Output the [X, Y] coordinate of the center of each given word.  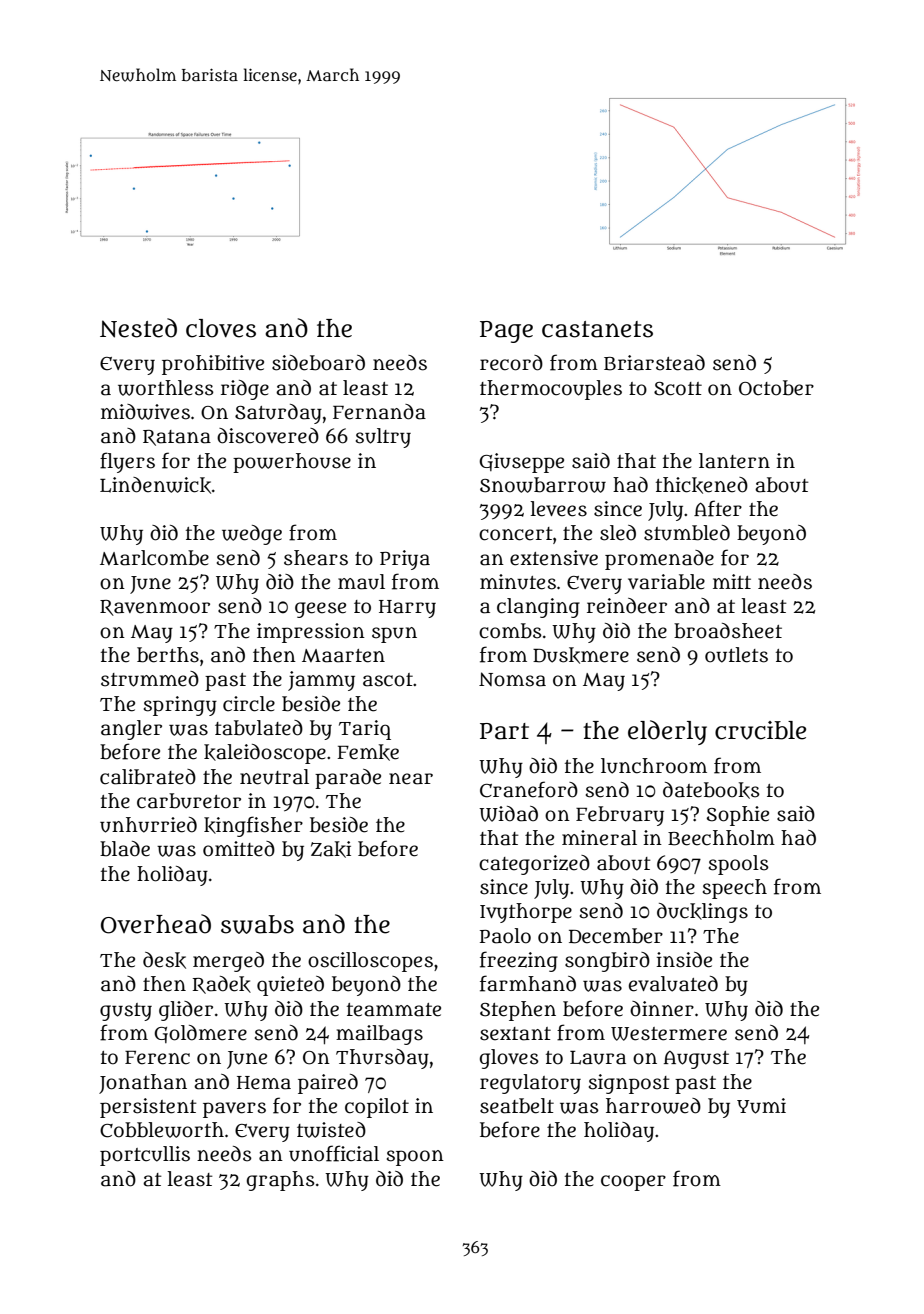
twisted [331, 1130]
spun [394, 635]
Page [506, 332]
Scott [678, 389]
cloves [221, 328]
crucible [760, 730]
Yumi [761, 1106]
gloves [509, 1059]
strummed [150, 679]
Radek [222, 985]
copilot [377, 1108]
